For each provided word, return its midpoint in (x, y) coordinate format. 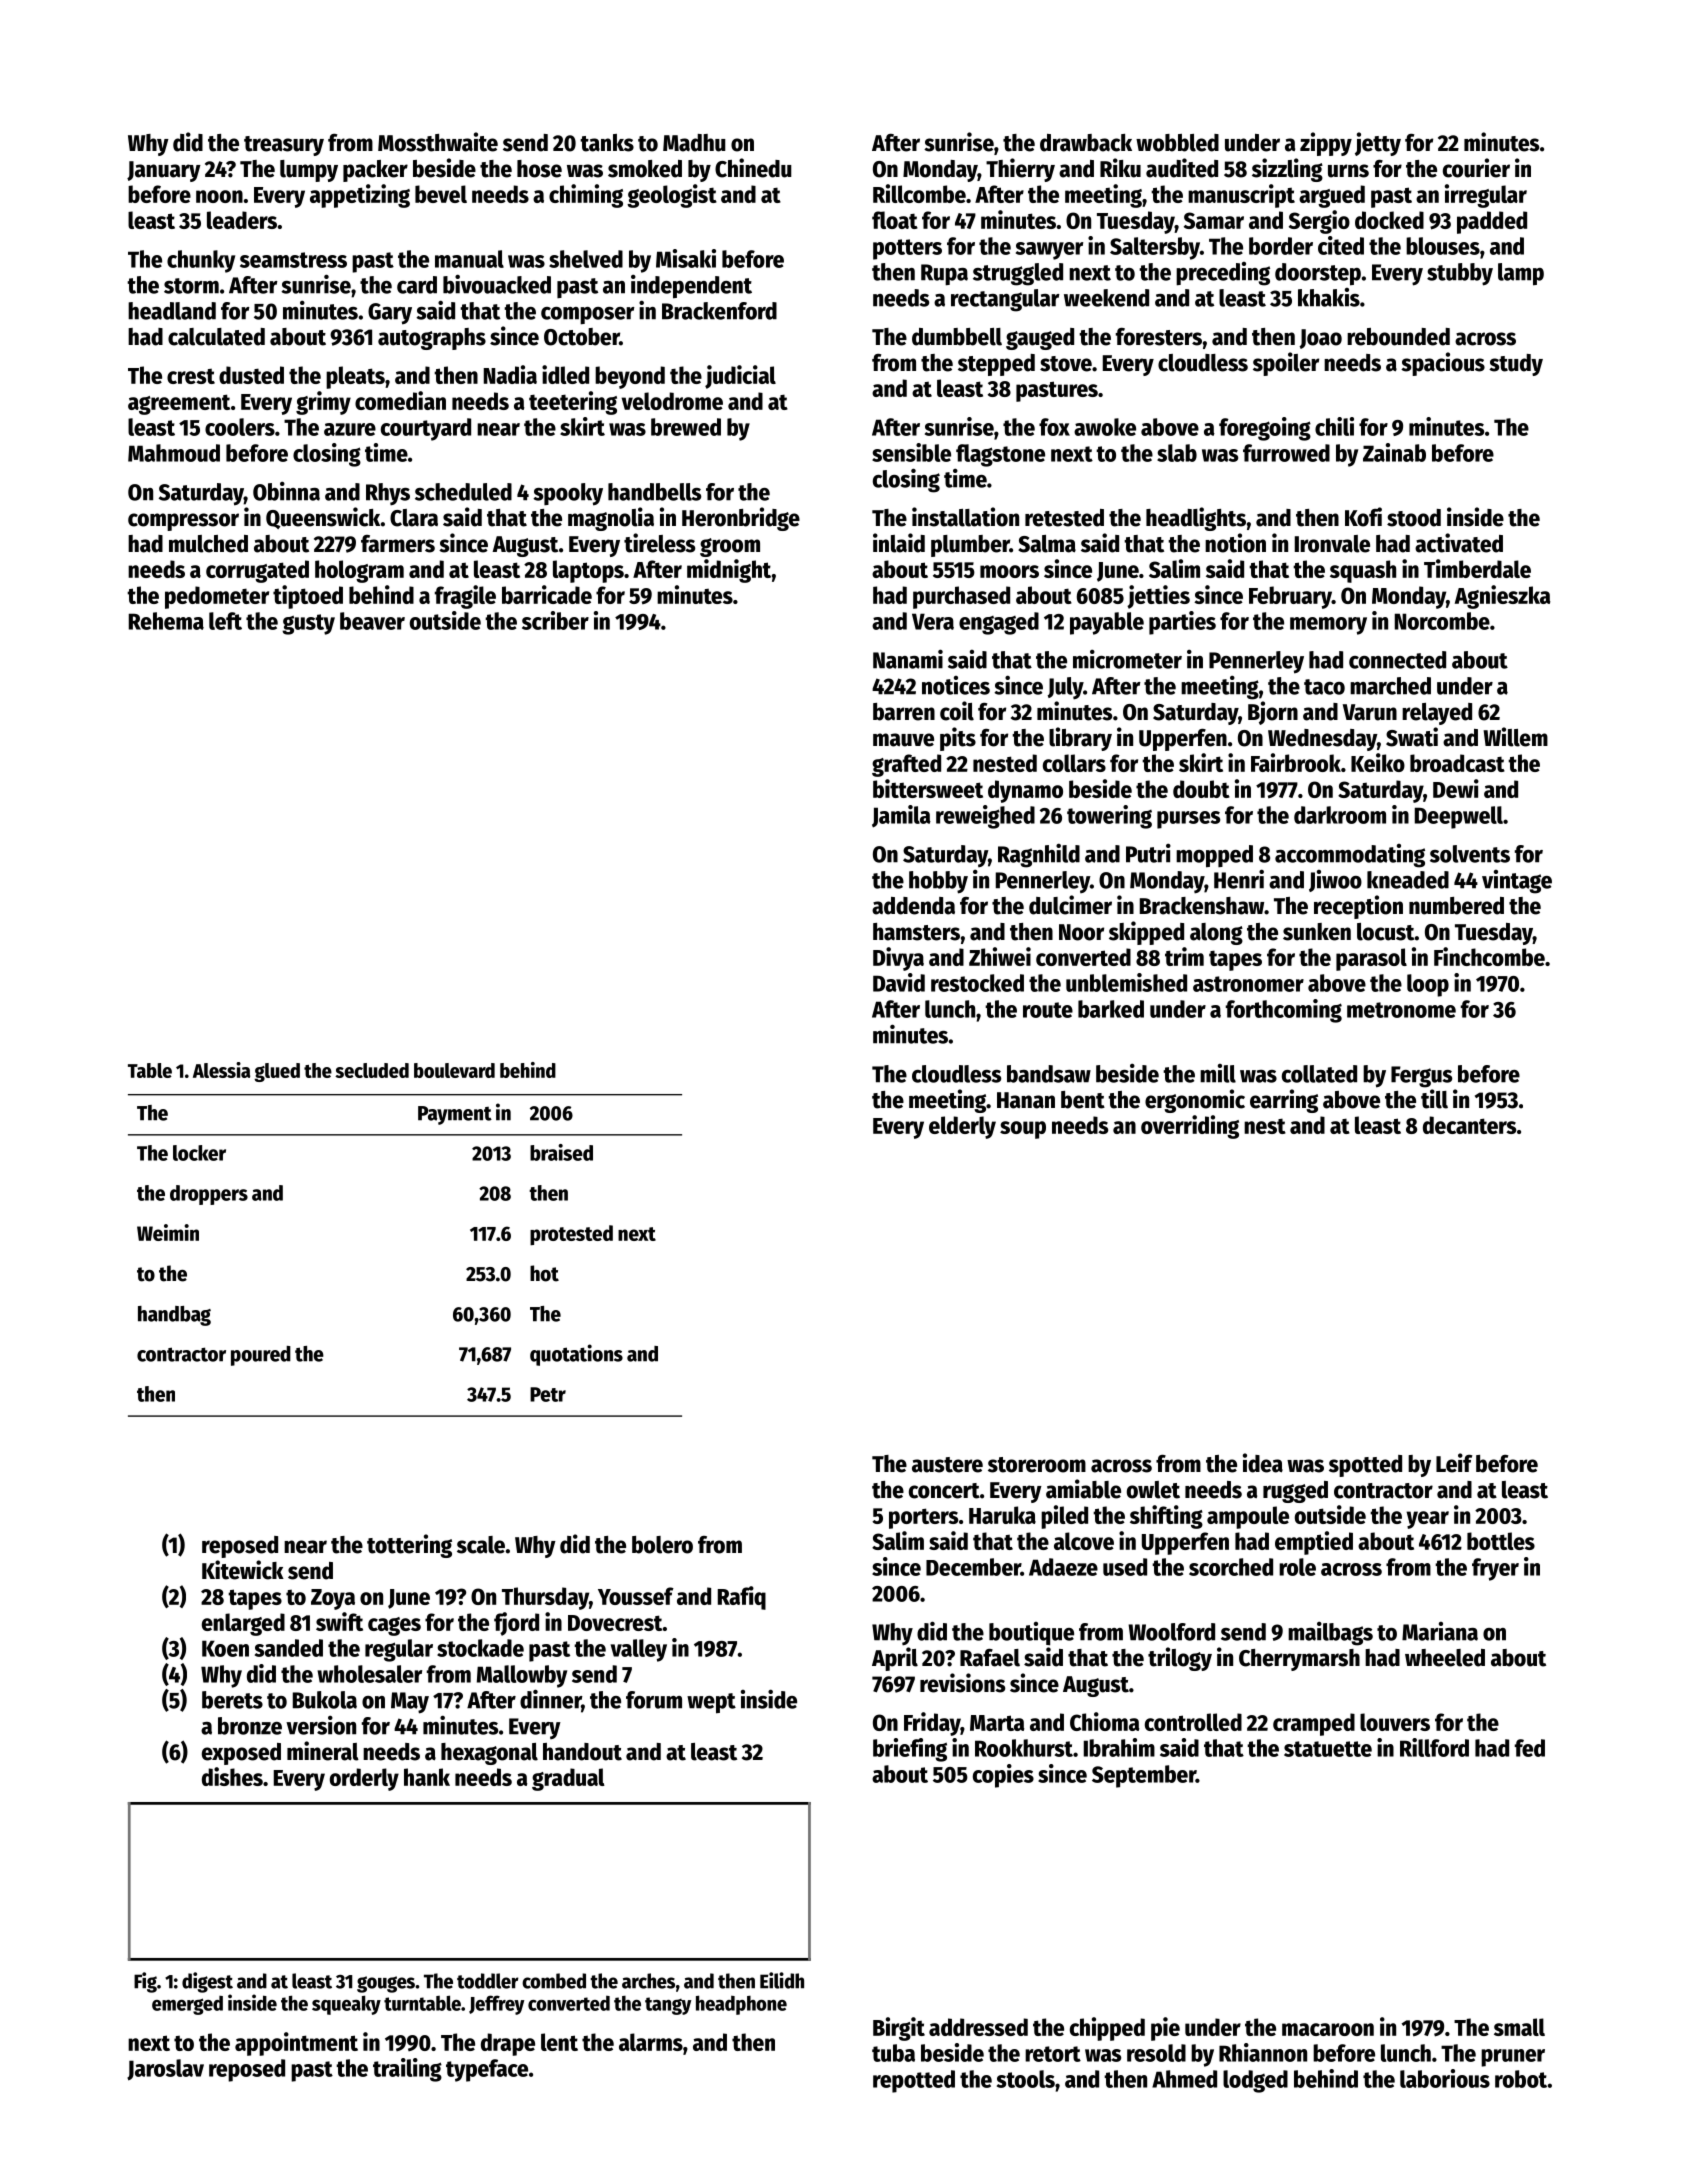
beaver (372, 621)
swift (339, 1621)
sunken (1317, 932)
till (1434, 1099)
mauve (903, 740)
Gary (390, 314)
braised (561, 1152)
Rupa (944, 275)
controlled (1193, 1722)
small (1519, 2027)
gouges (386, 1984)
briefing (910, 1750)
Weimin (168, 1232)
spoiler (1286, 364)
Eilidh (782, 1980)
